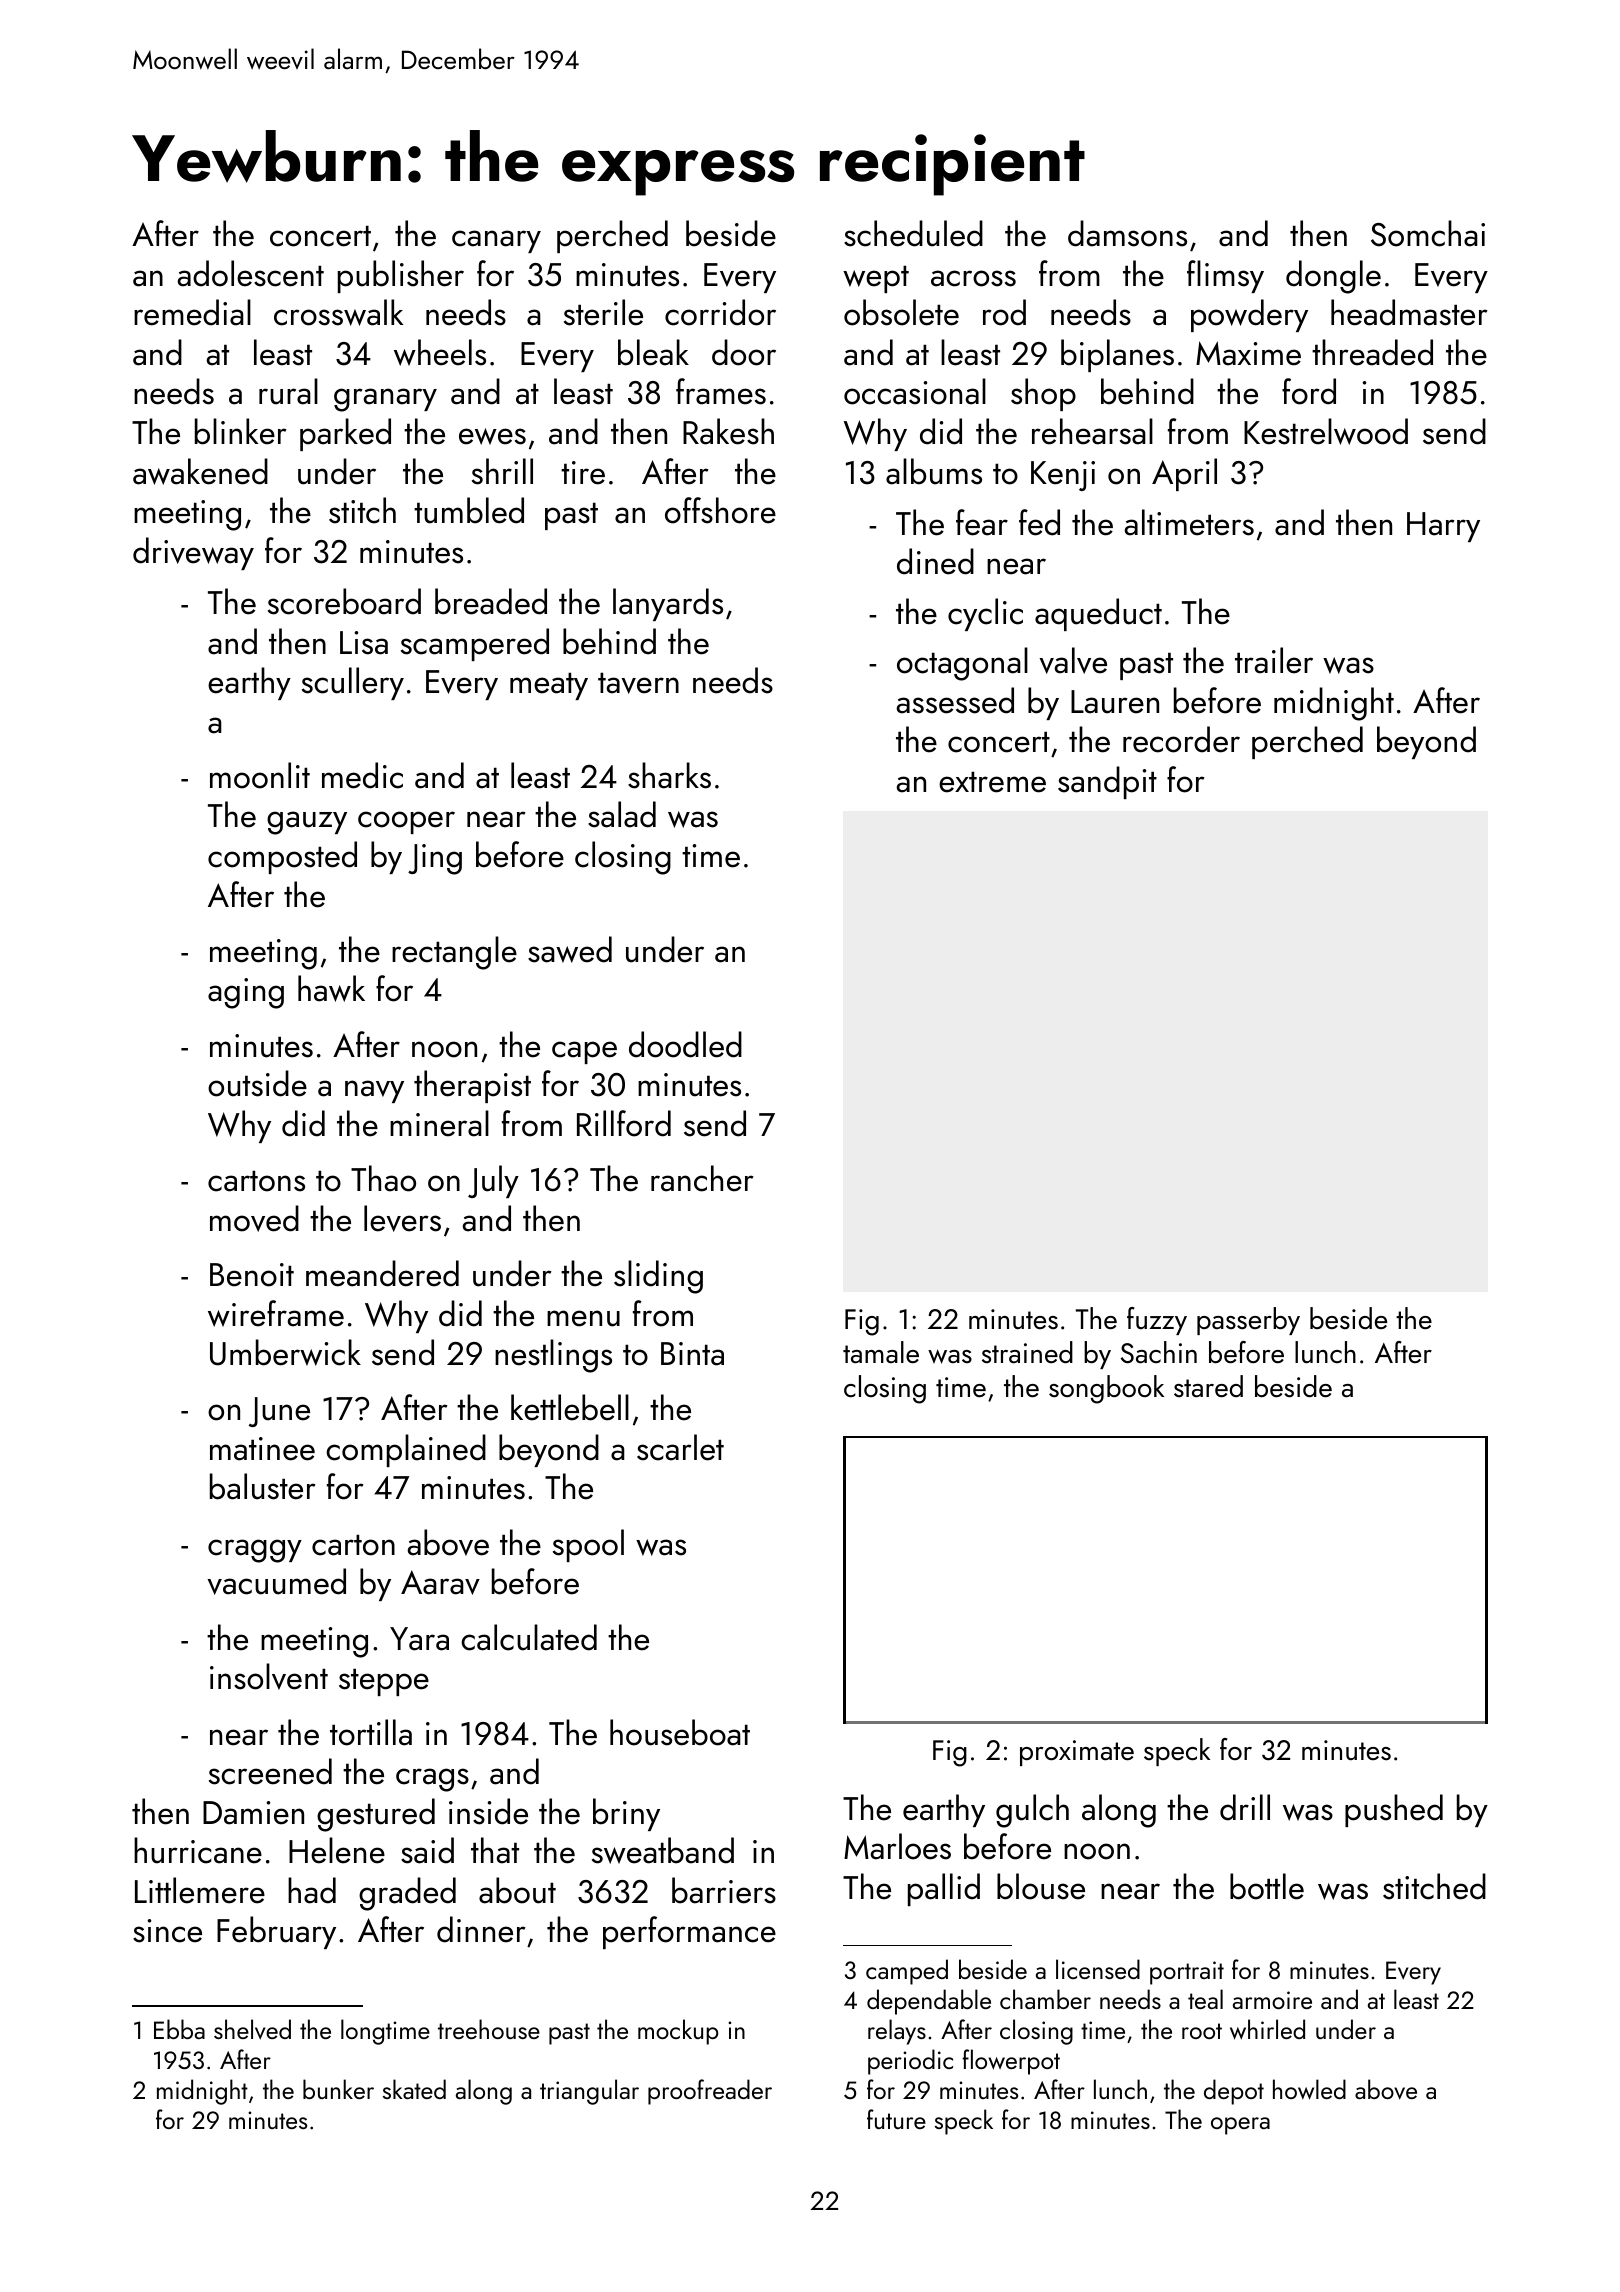 The width and height of the page is (1620, 2292). What do you see at coordinates (179, 2029) in the page?
I see `Ebba` at bounding box center [179, 2029].
